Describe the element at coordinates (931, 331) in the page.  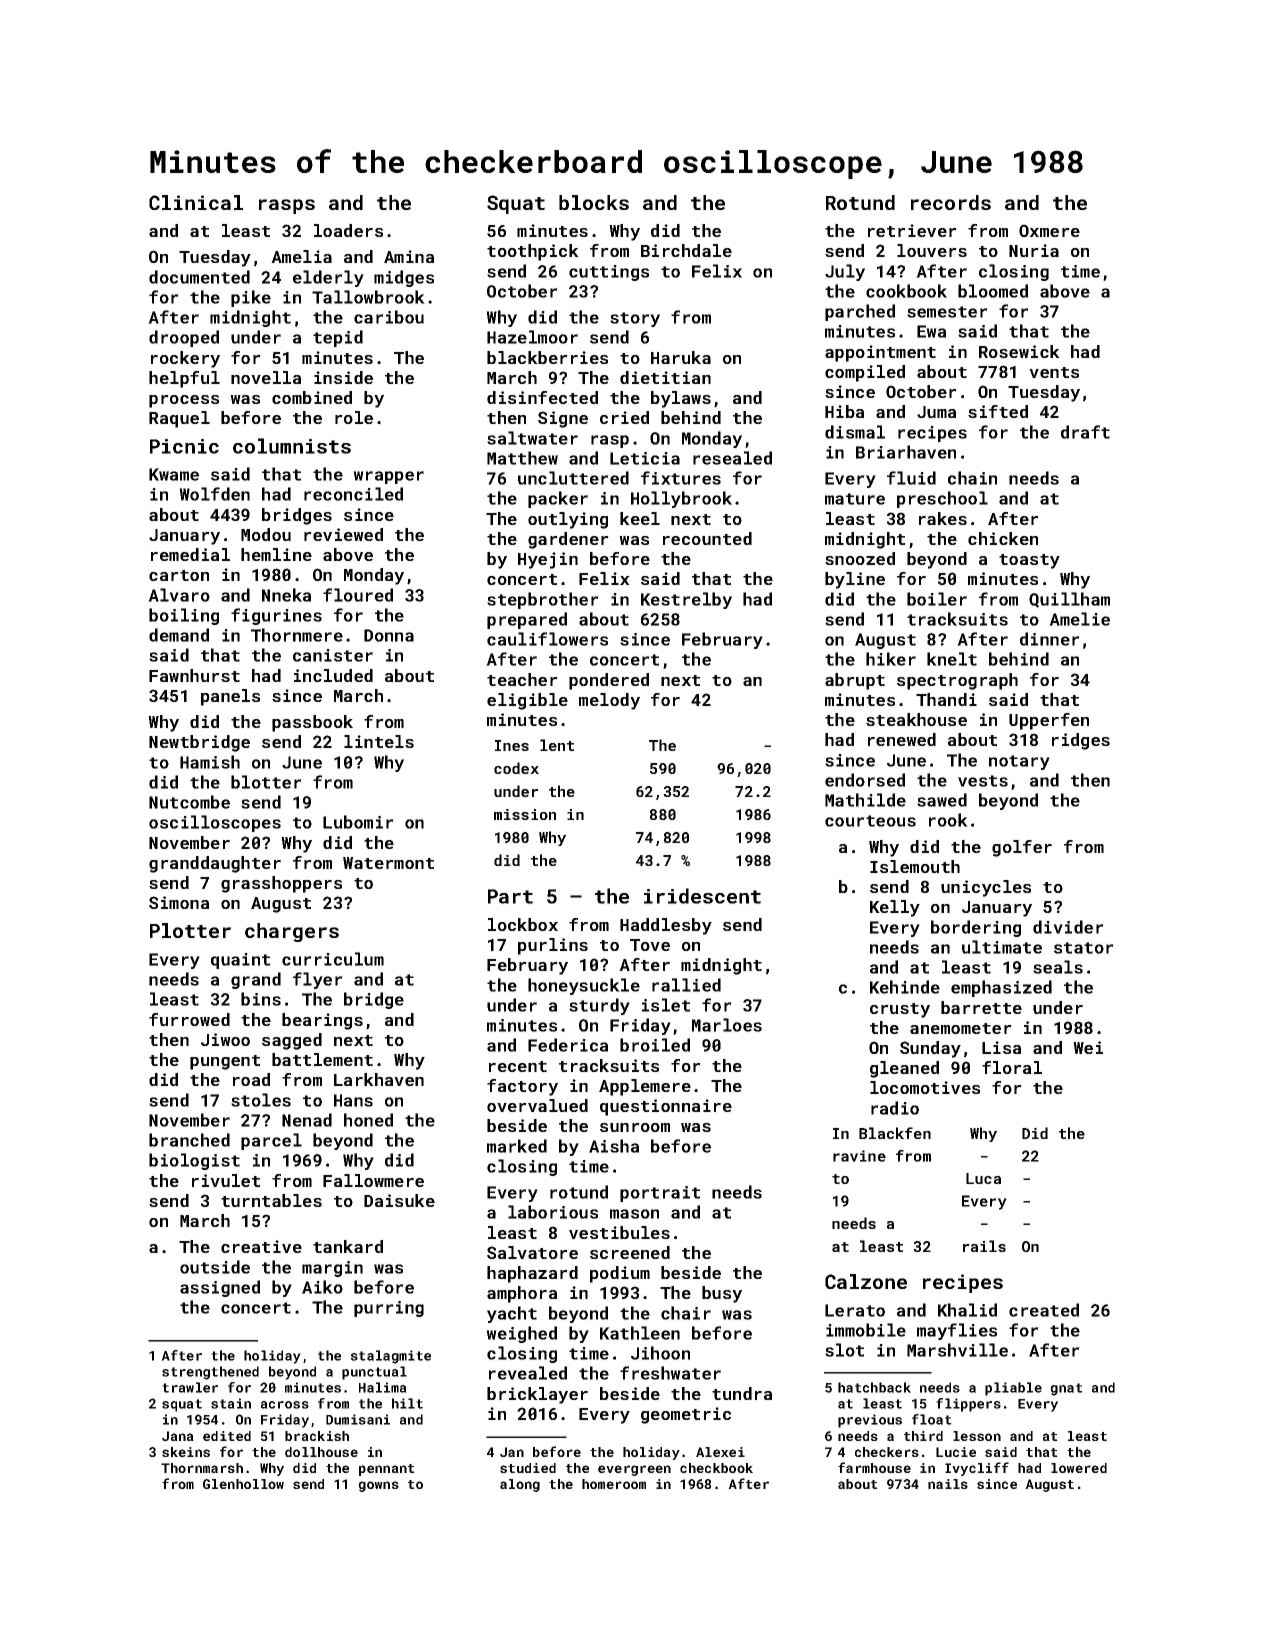
I see `Ewa` at that location.
